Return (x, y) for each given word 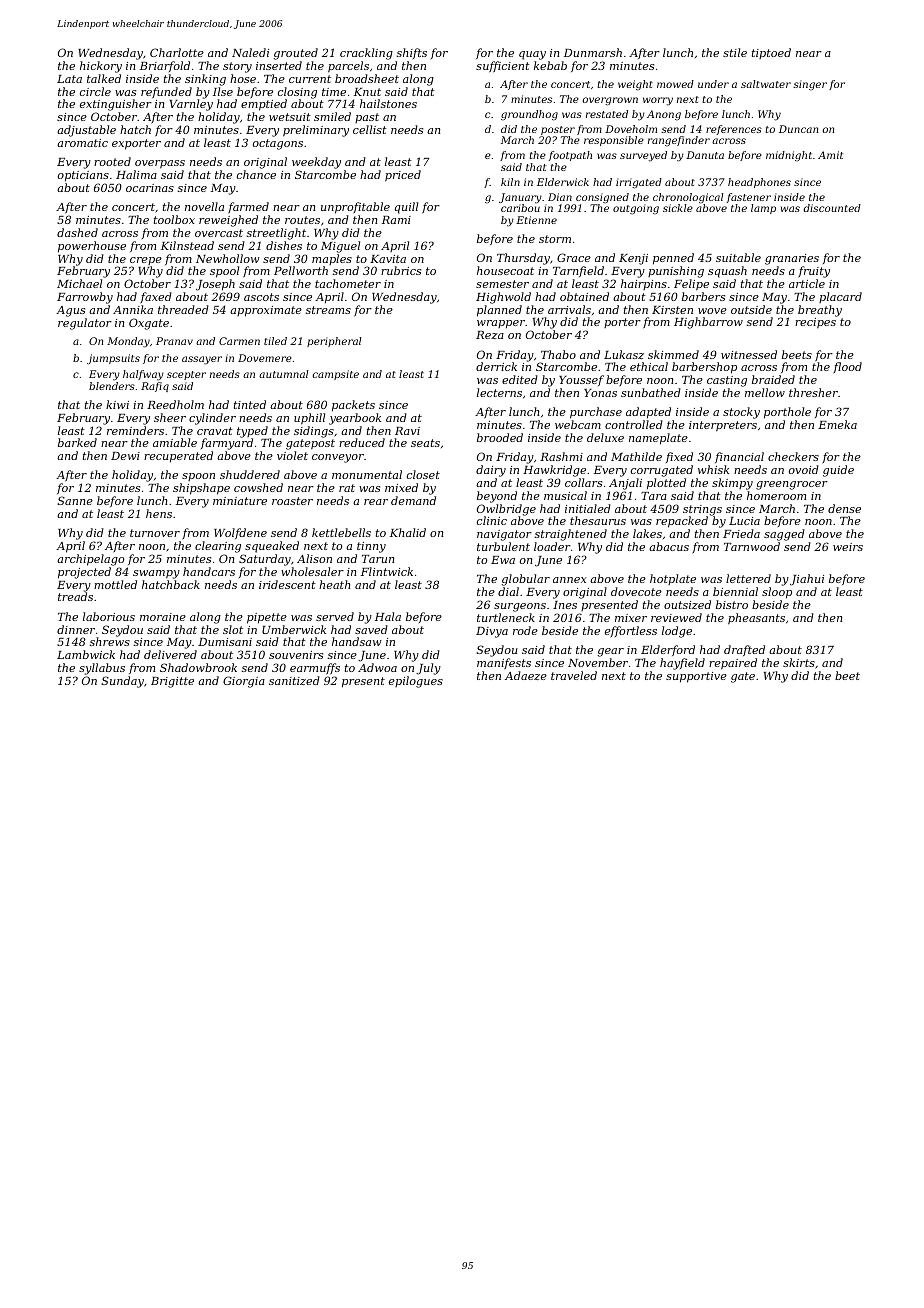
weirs (848, 547)
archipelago (91, 560)
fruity (814, 272)
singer (810, 85)
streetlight (276, 234)
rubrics (401, 270)
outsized (687, 604)
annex (570, 580)
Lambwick (86, 654)
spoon (198, 477)
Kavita (388, 259)
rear (376, 502)
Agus (70, 311)
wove (712, 311)
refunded (166, 92)
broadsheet (367, 78)
